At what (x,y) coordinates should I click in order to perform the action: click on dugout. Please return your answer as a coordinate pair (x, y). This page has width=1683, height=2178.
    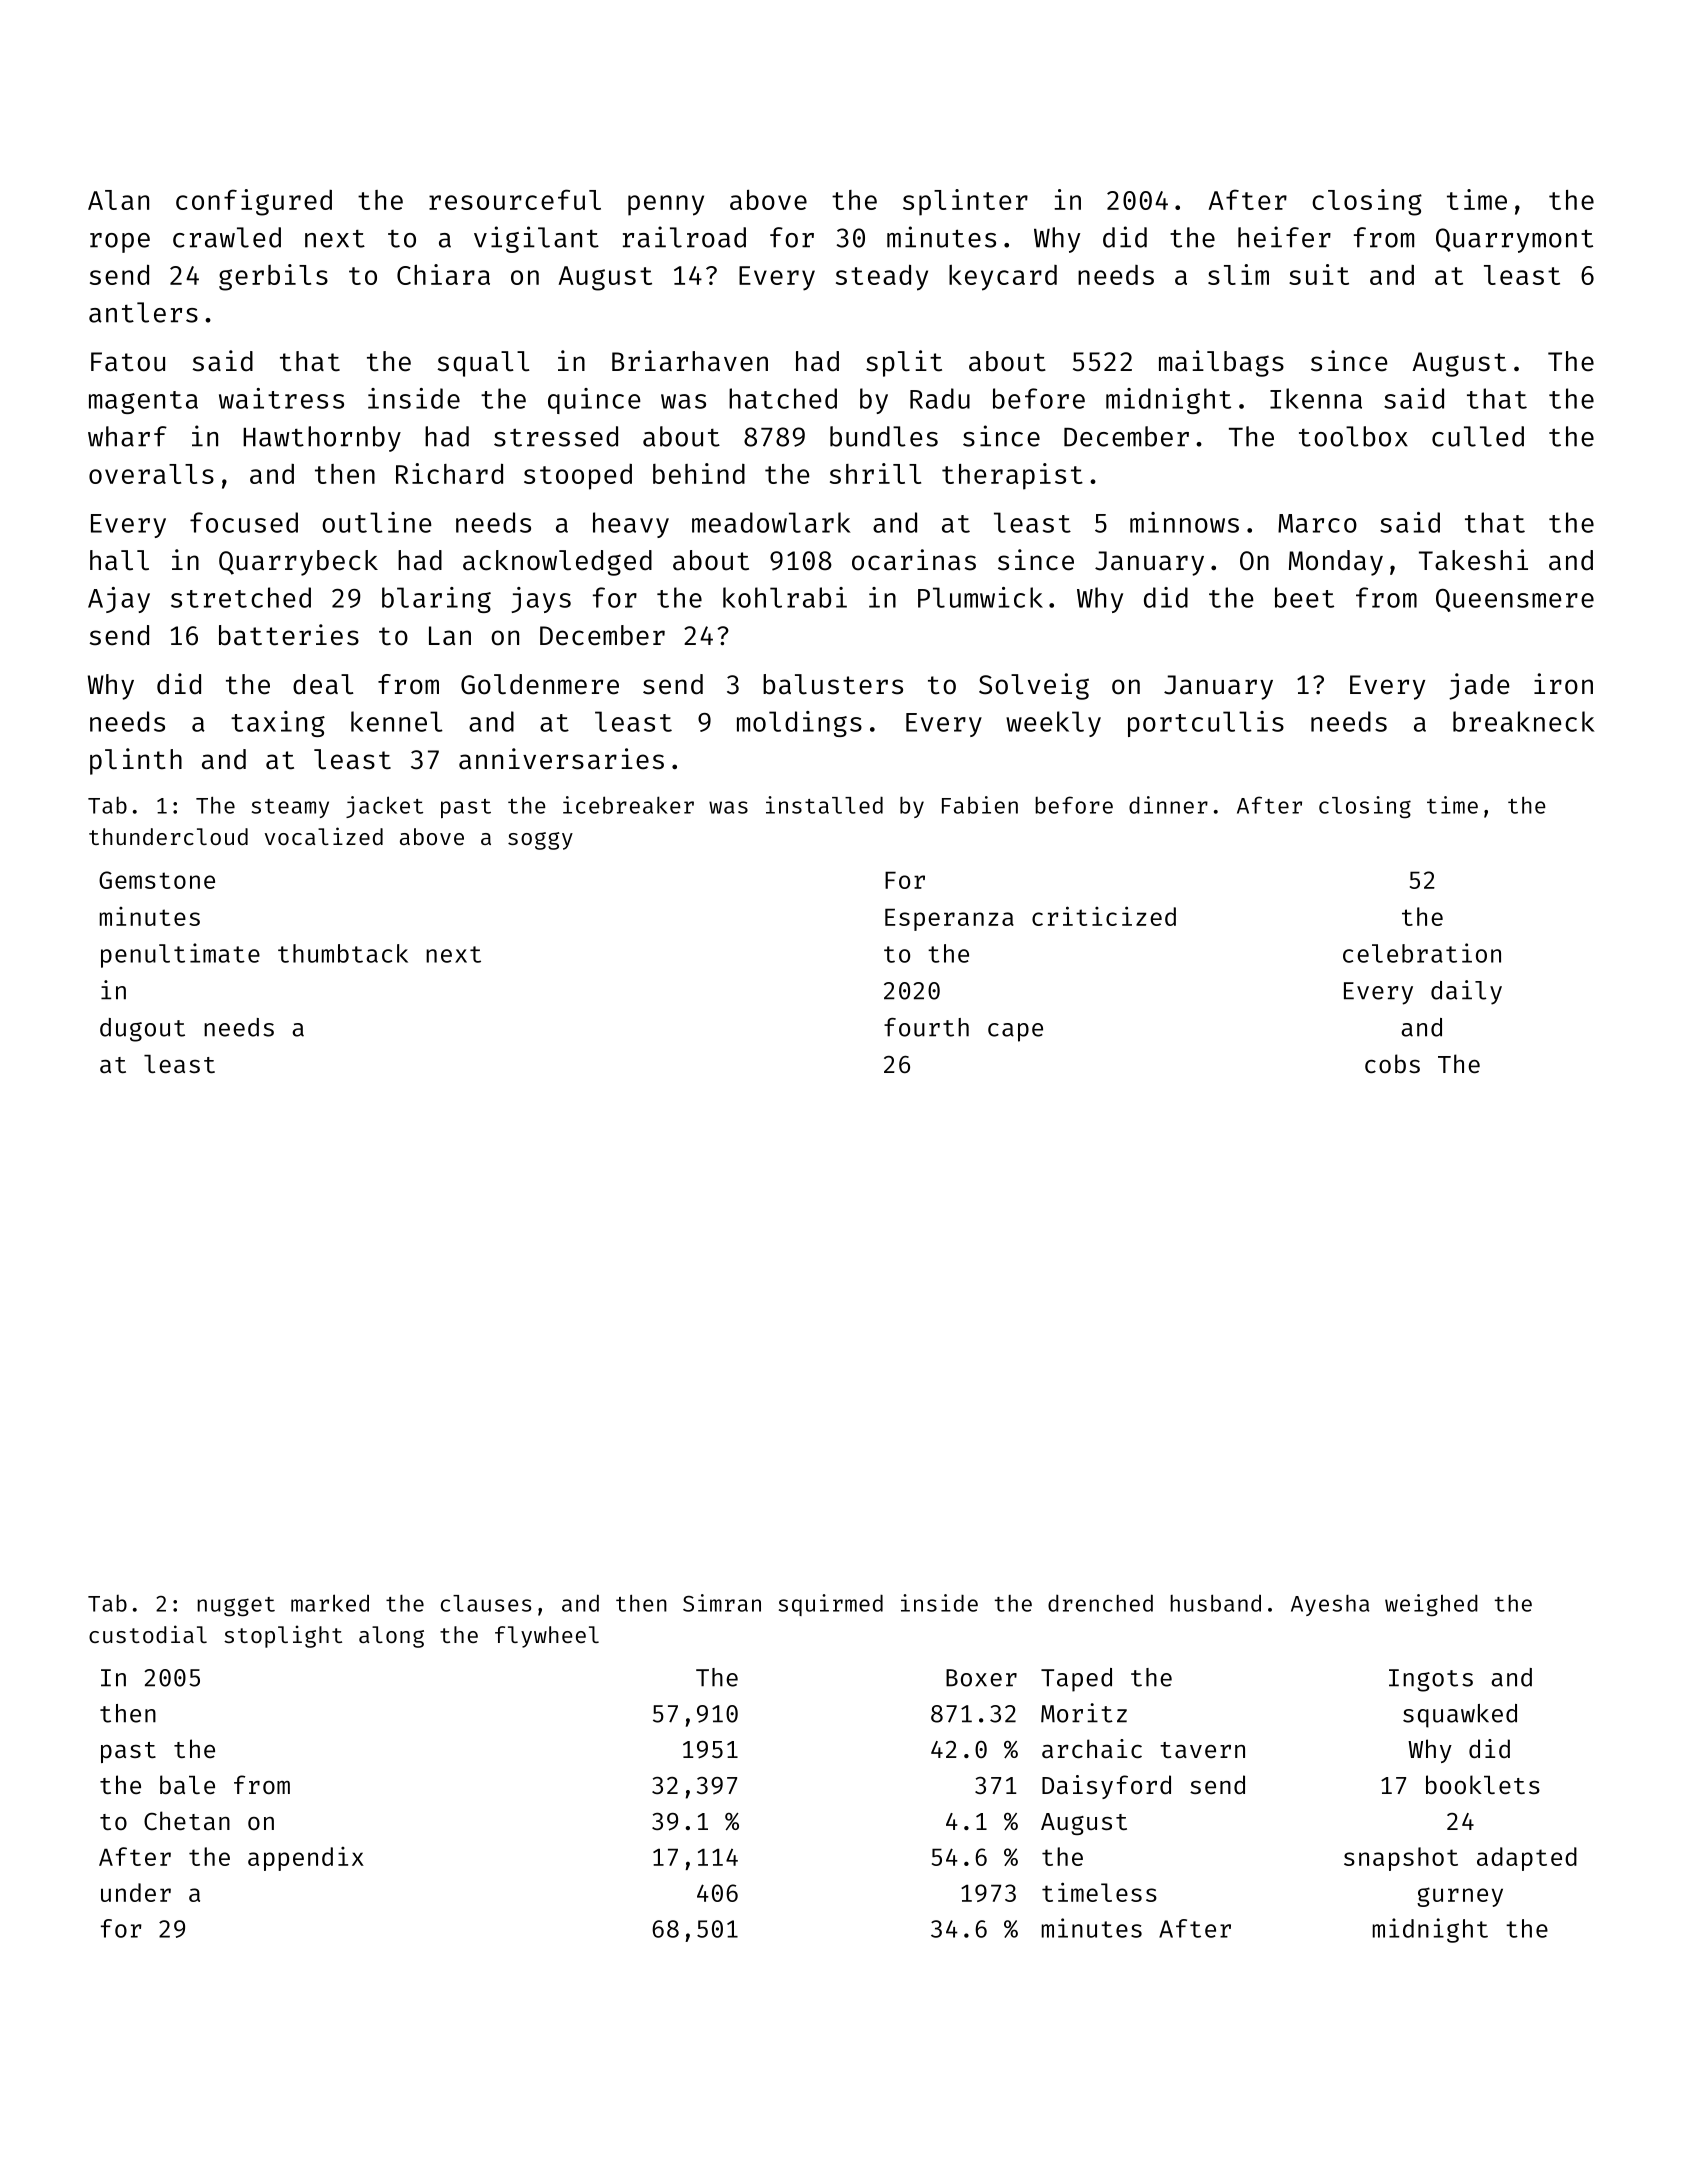
    Looking at the image, I should click on (142, 1030).
